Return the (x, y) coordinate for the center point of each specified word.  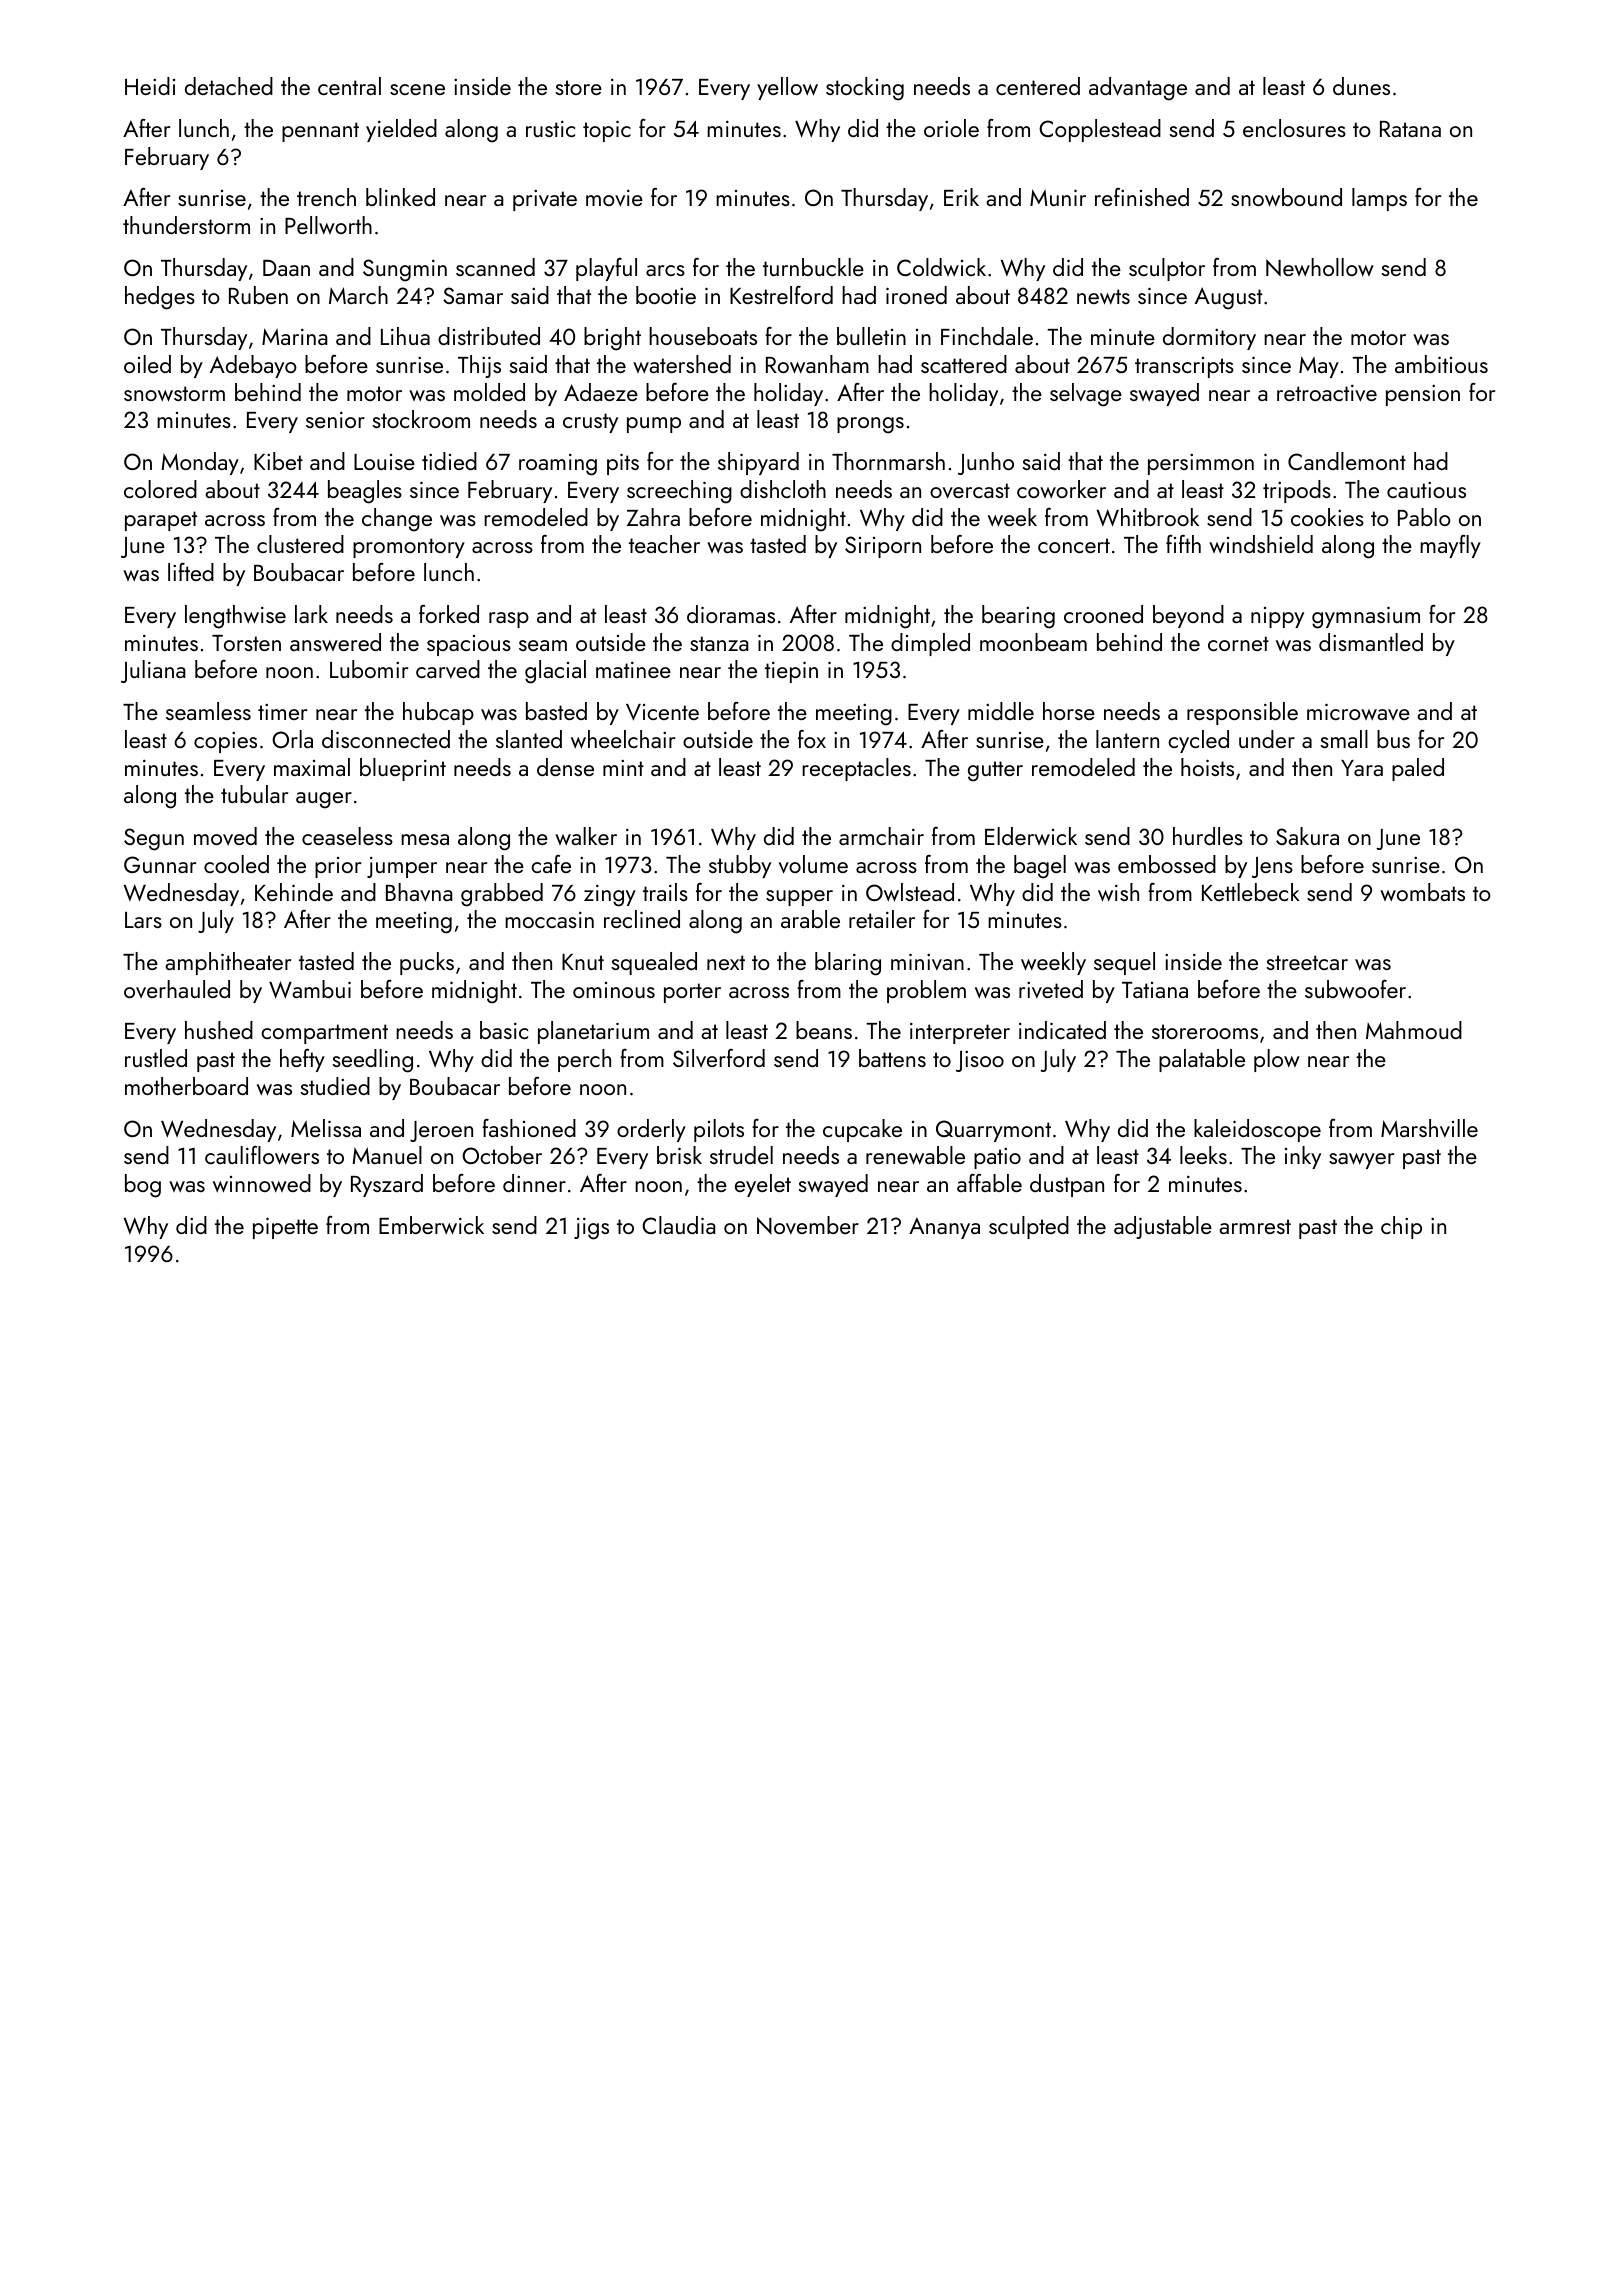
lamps (1379, 199)
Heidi (150, 86)
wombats (1422, 892)
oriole (951, 128)
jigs (591, 1229)
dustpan (1067, 1185)
